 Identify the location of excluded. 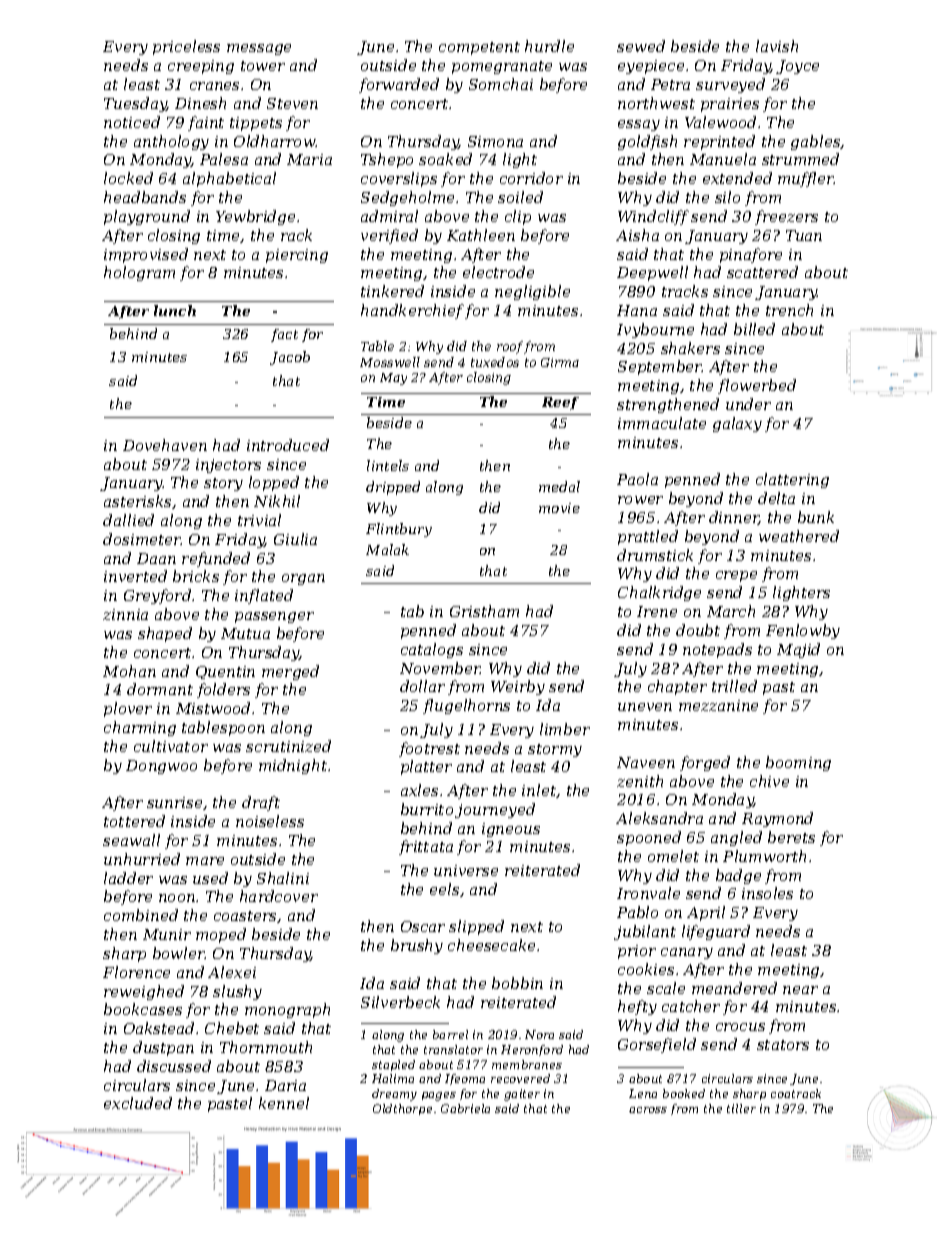
(138, 1103).
